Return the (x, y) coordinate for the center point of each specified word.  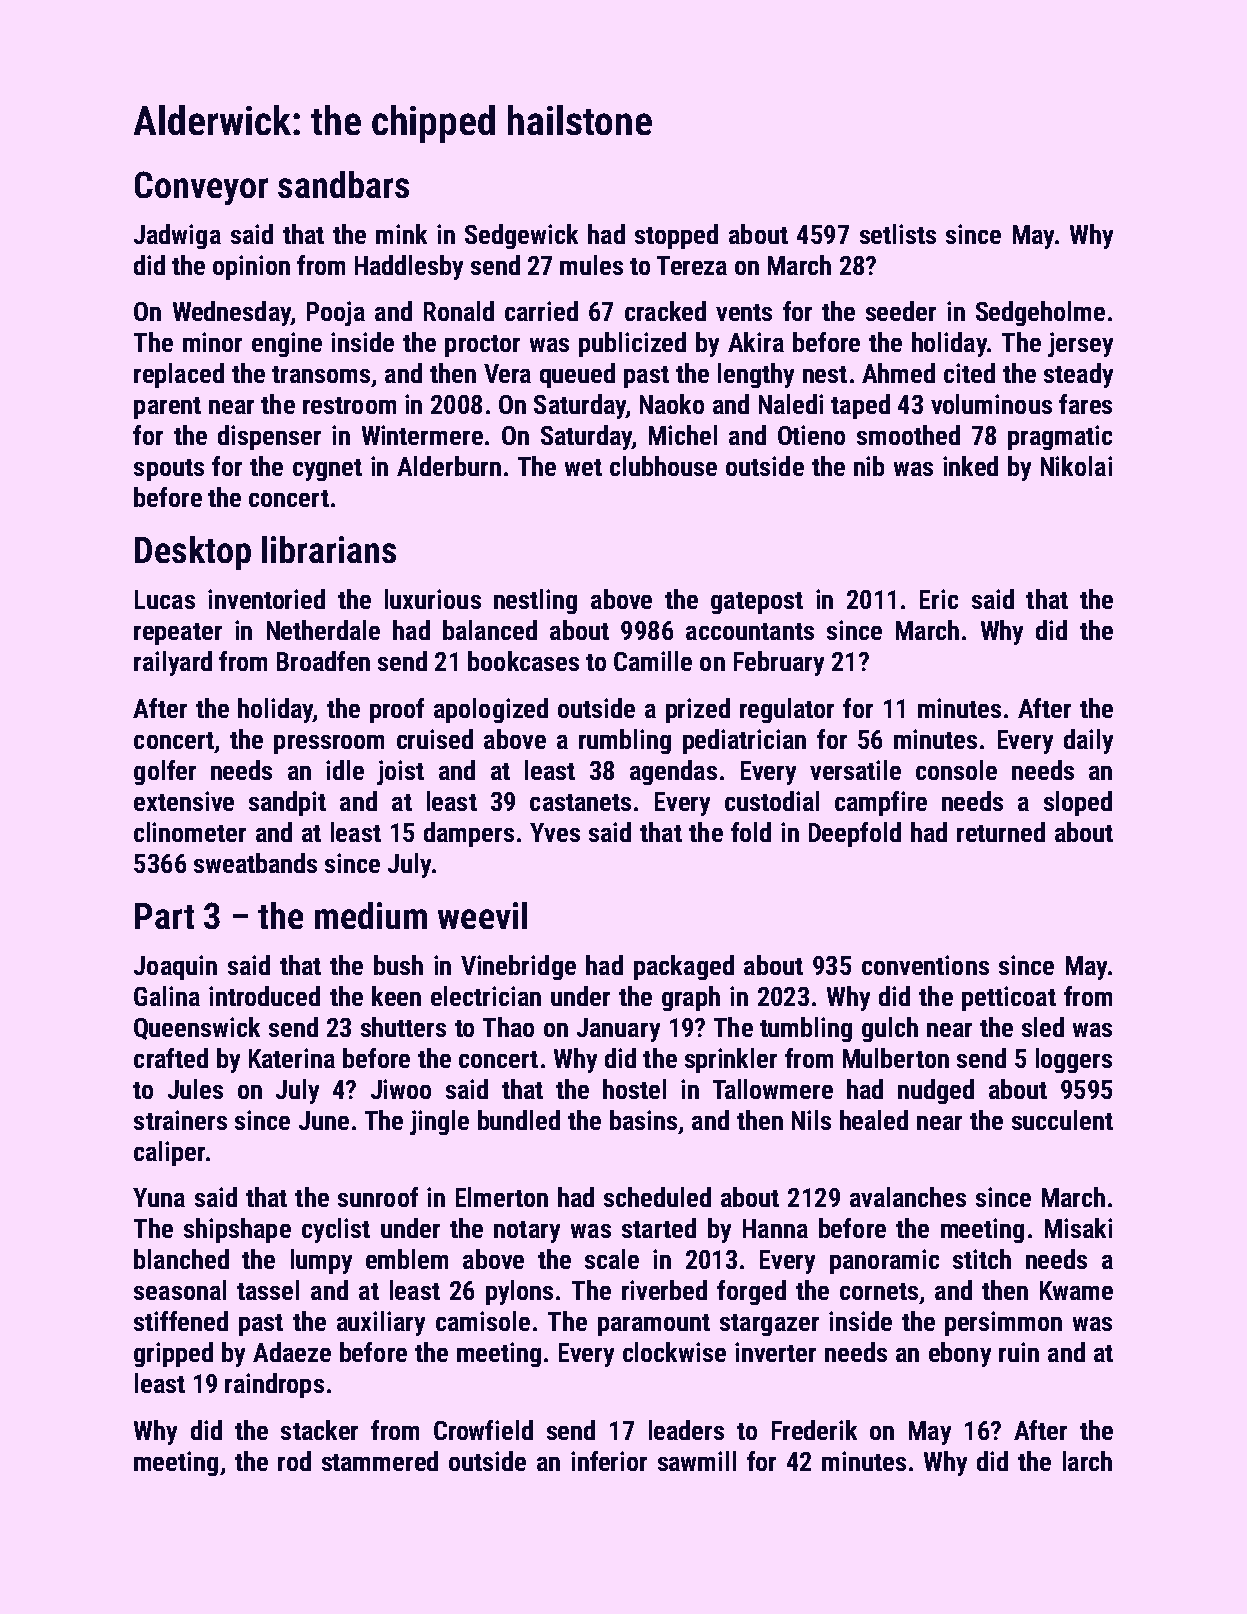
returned (1001, 832)
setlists (898, 234)
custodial (772, 801)
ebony (960, 1354)
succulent (1062, 1120)
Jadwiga (177, 236)
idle (345, 770)
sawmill (697, 1461)
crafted (171, 1058)
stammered (380, 1461)
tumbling (806, 1029)
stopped (676, 236)
